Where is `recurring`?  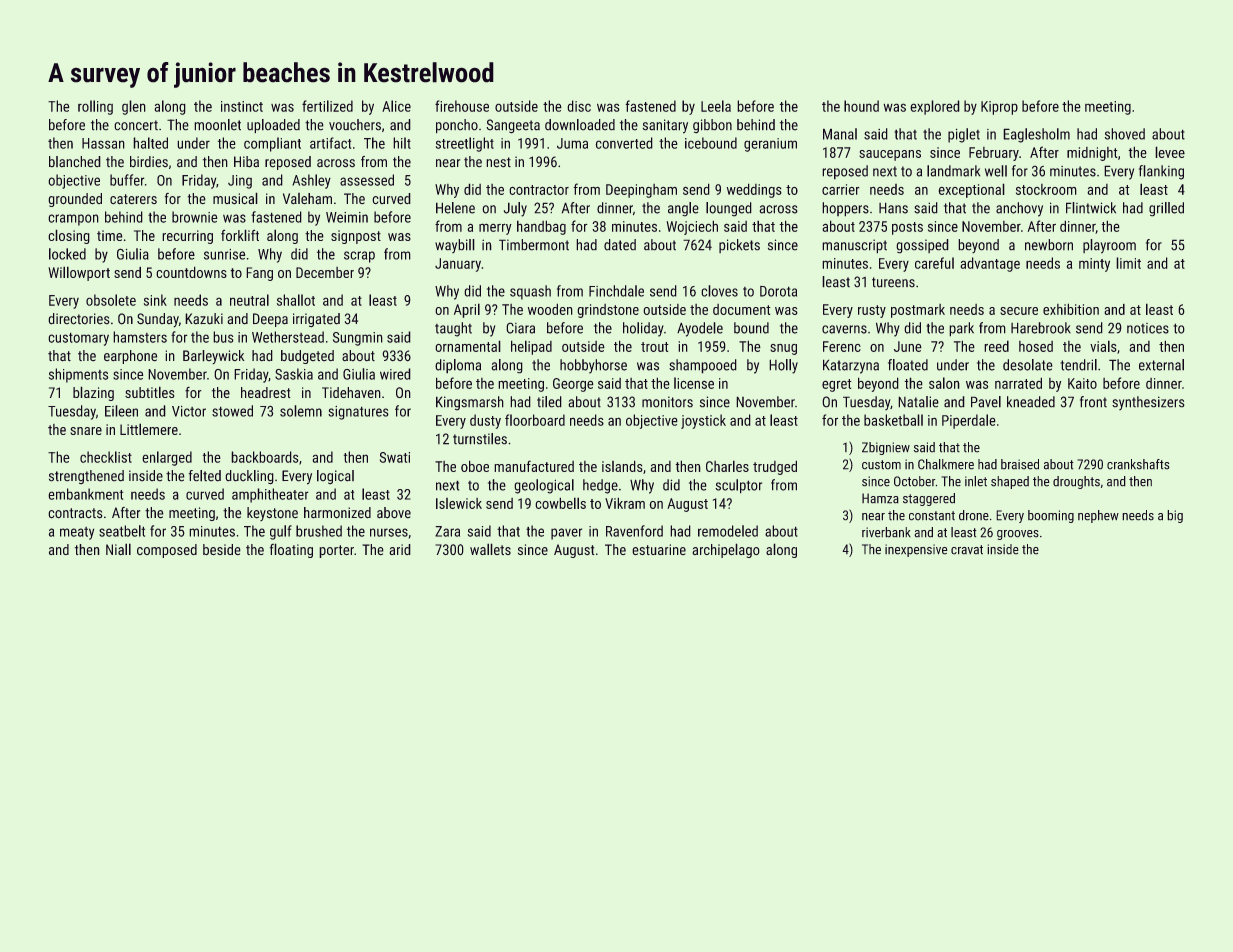
recurring is located at coordinates (187, 237).
